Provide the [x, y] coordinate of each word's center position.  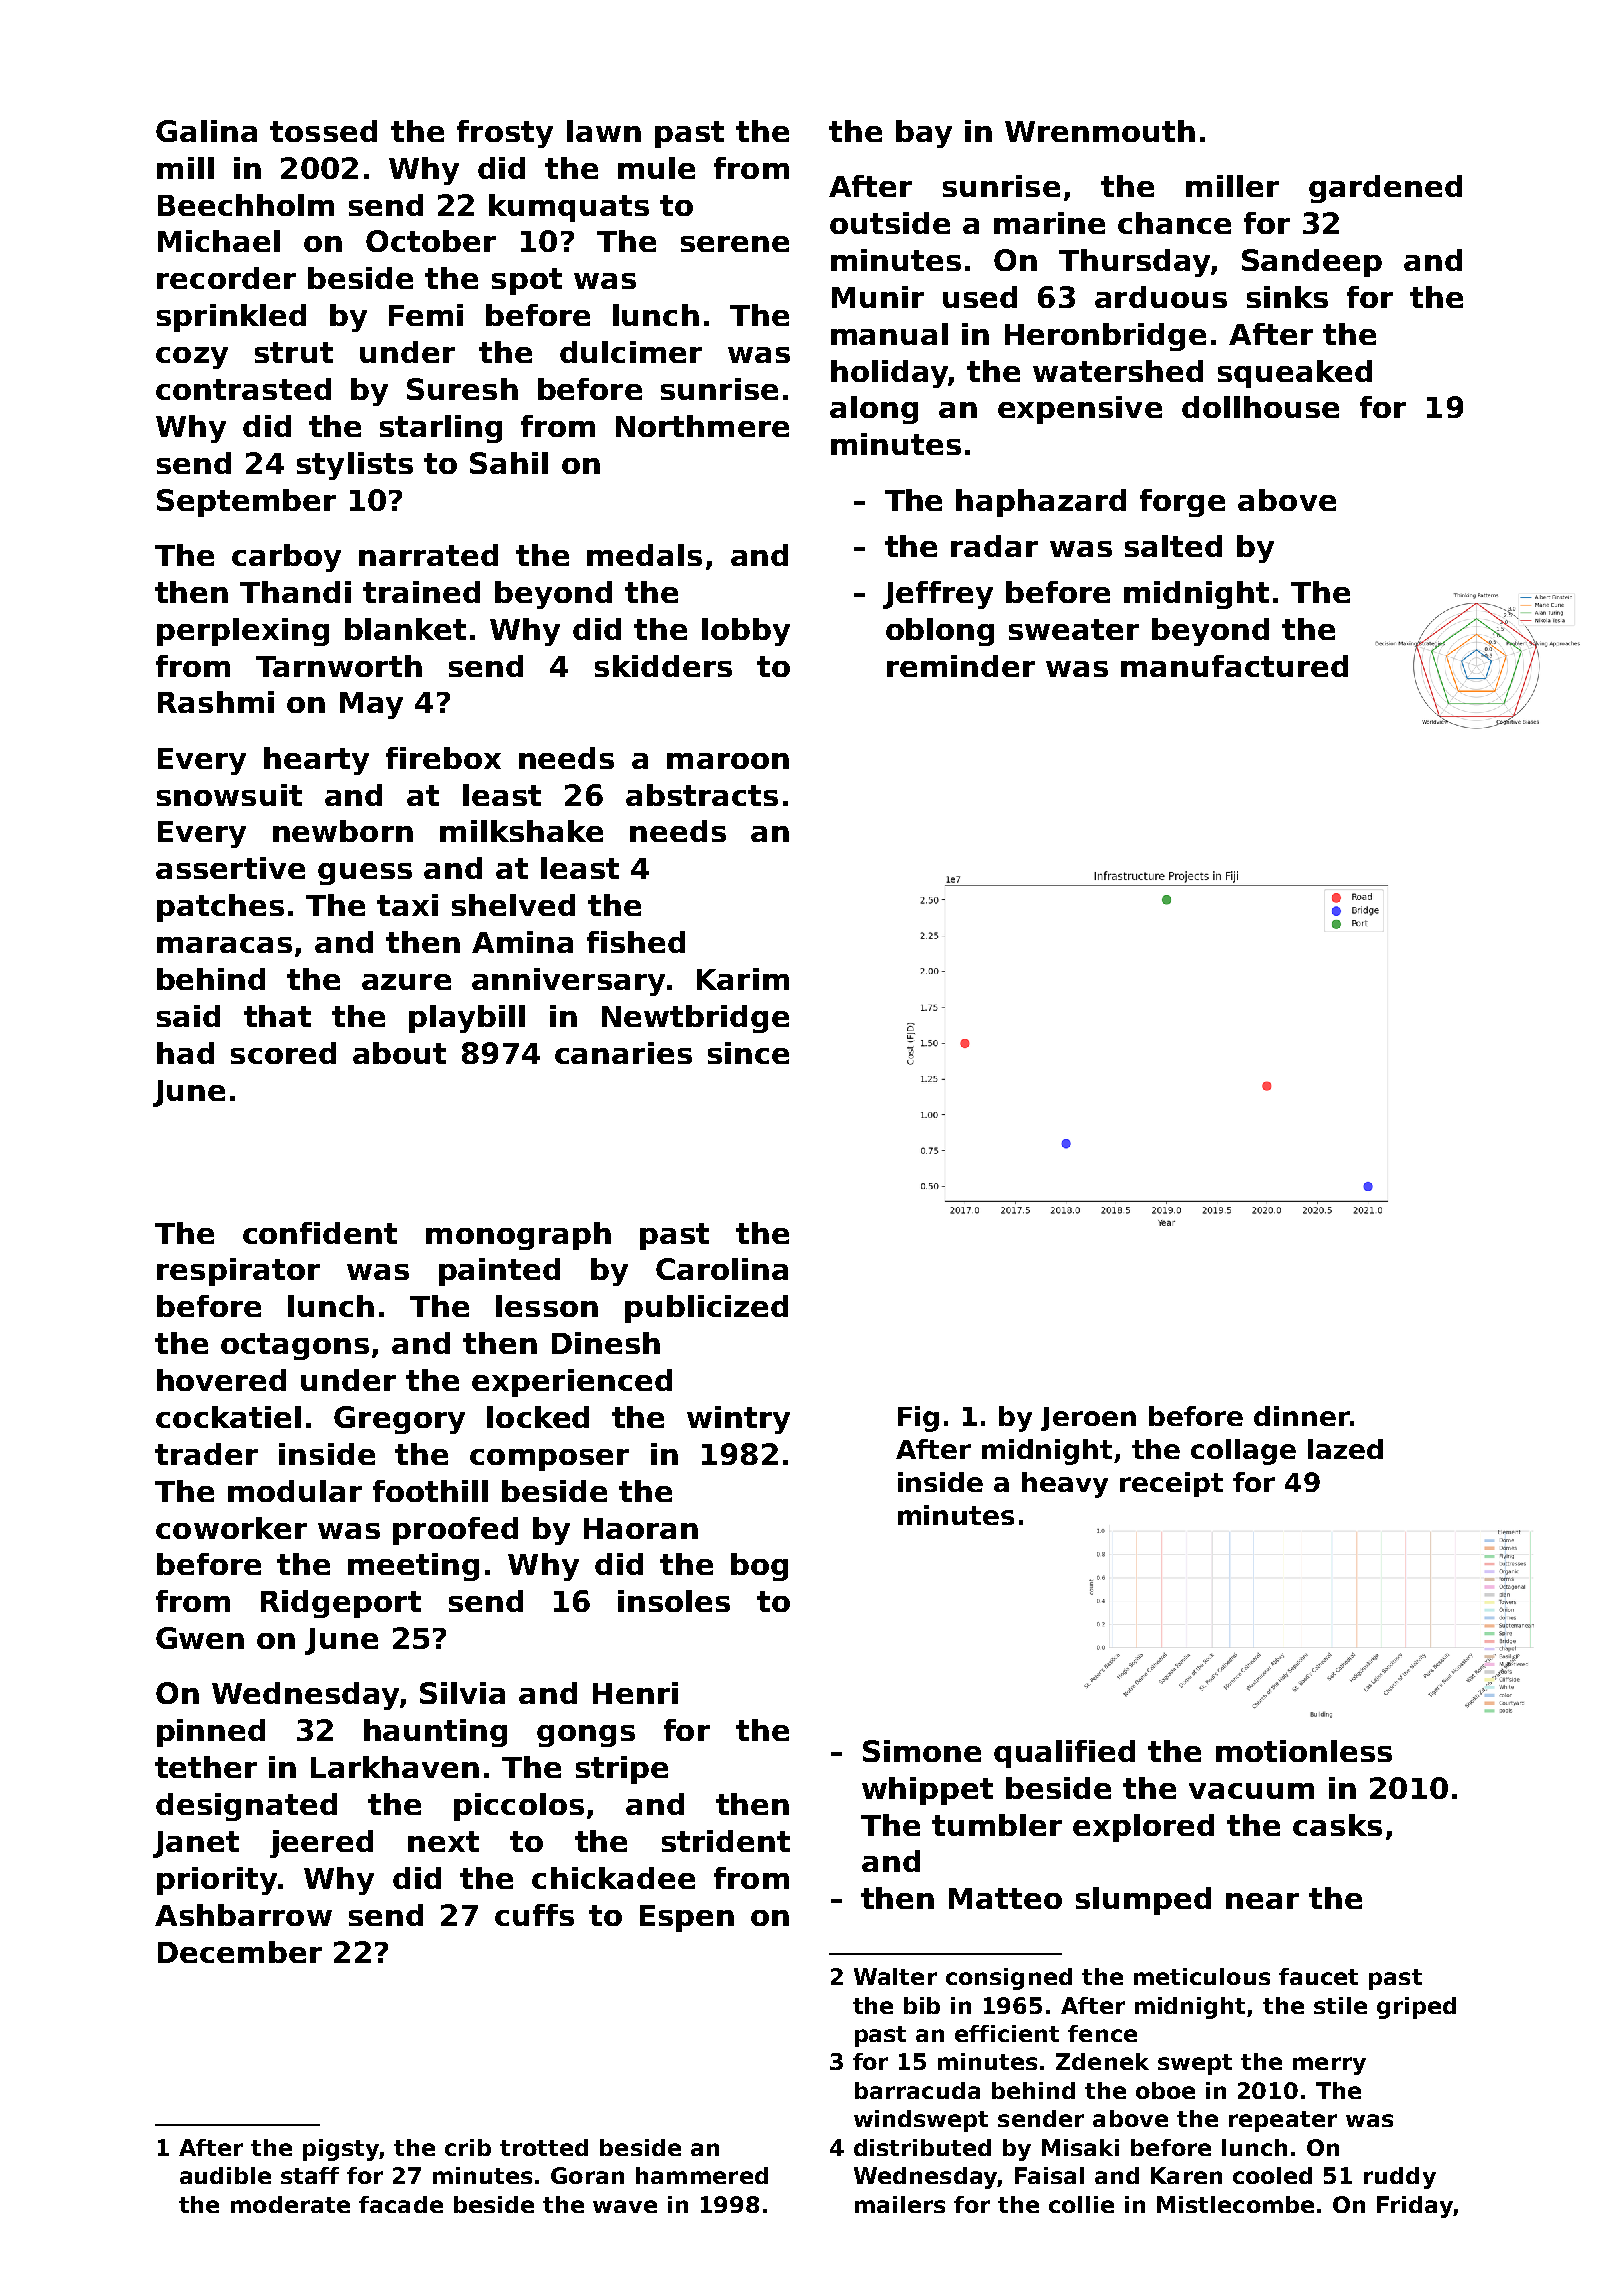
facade [401, 2204]
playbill [467, 1019]
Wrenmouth [1100, 131]
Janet [196, 1844]
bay [924, 134]
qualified [1064, 1754]
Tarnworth [339, 666]
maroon [728, 761]
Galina [206, 131]
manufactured [1234, 666]
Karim [743, 979]
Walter [895, 1976]
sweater [1074, 629]
